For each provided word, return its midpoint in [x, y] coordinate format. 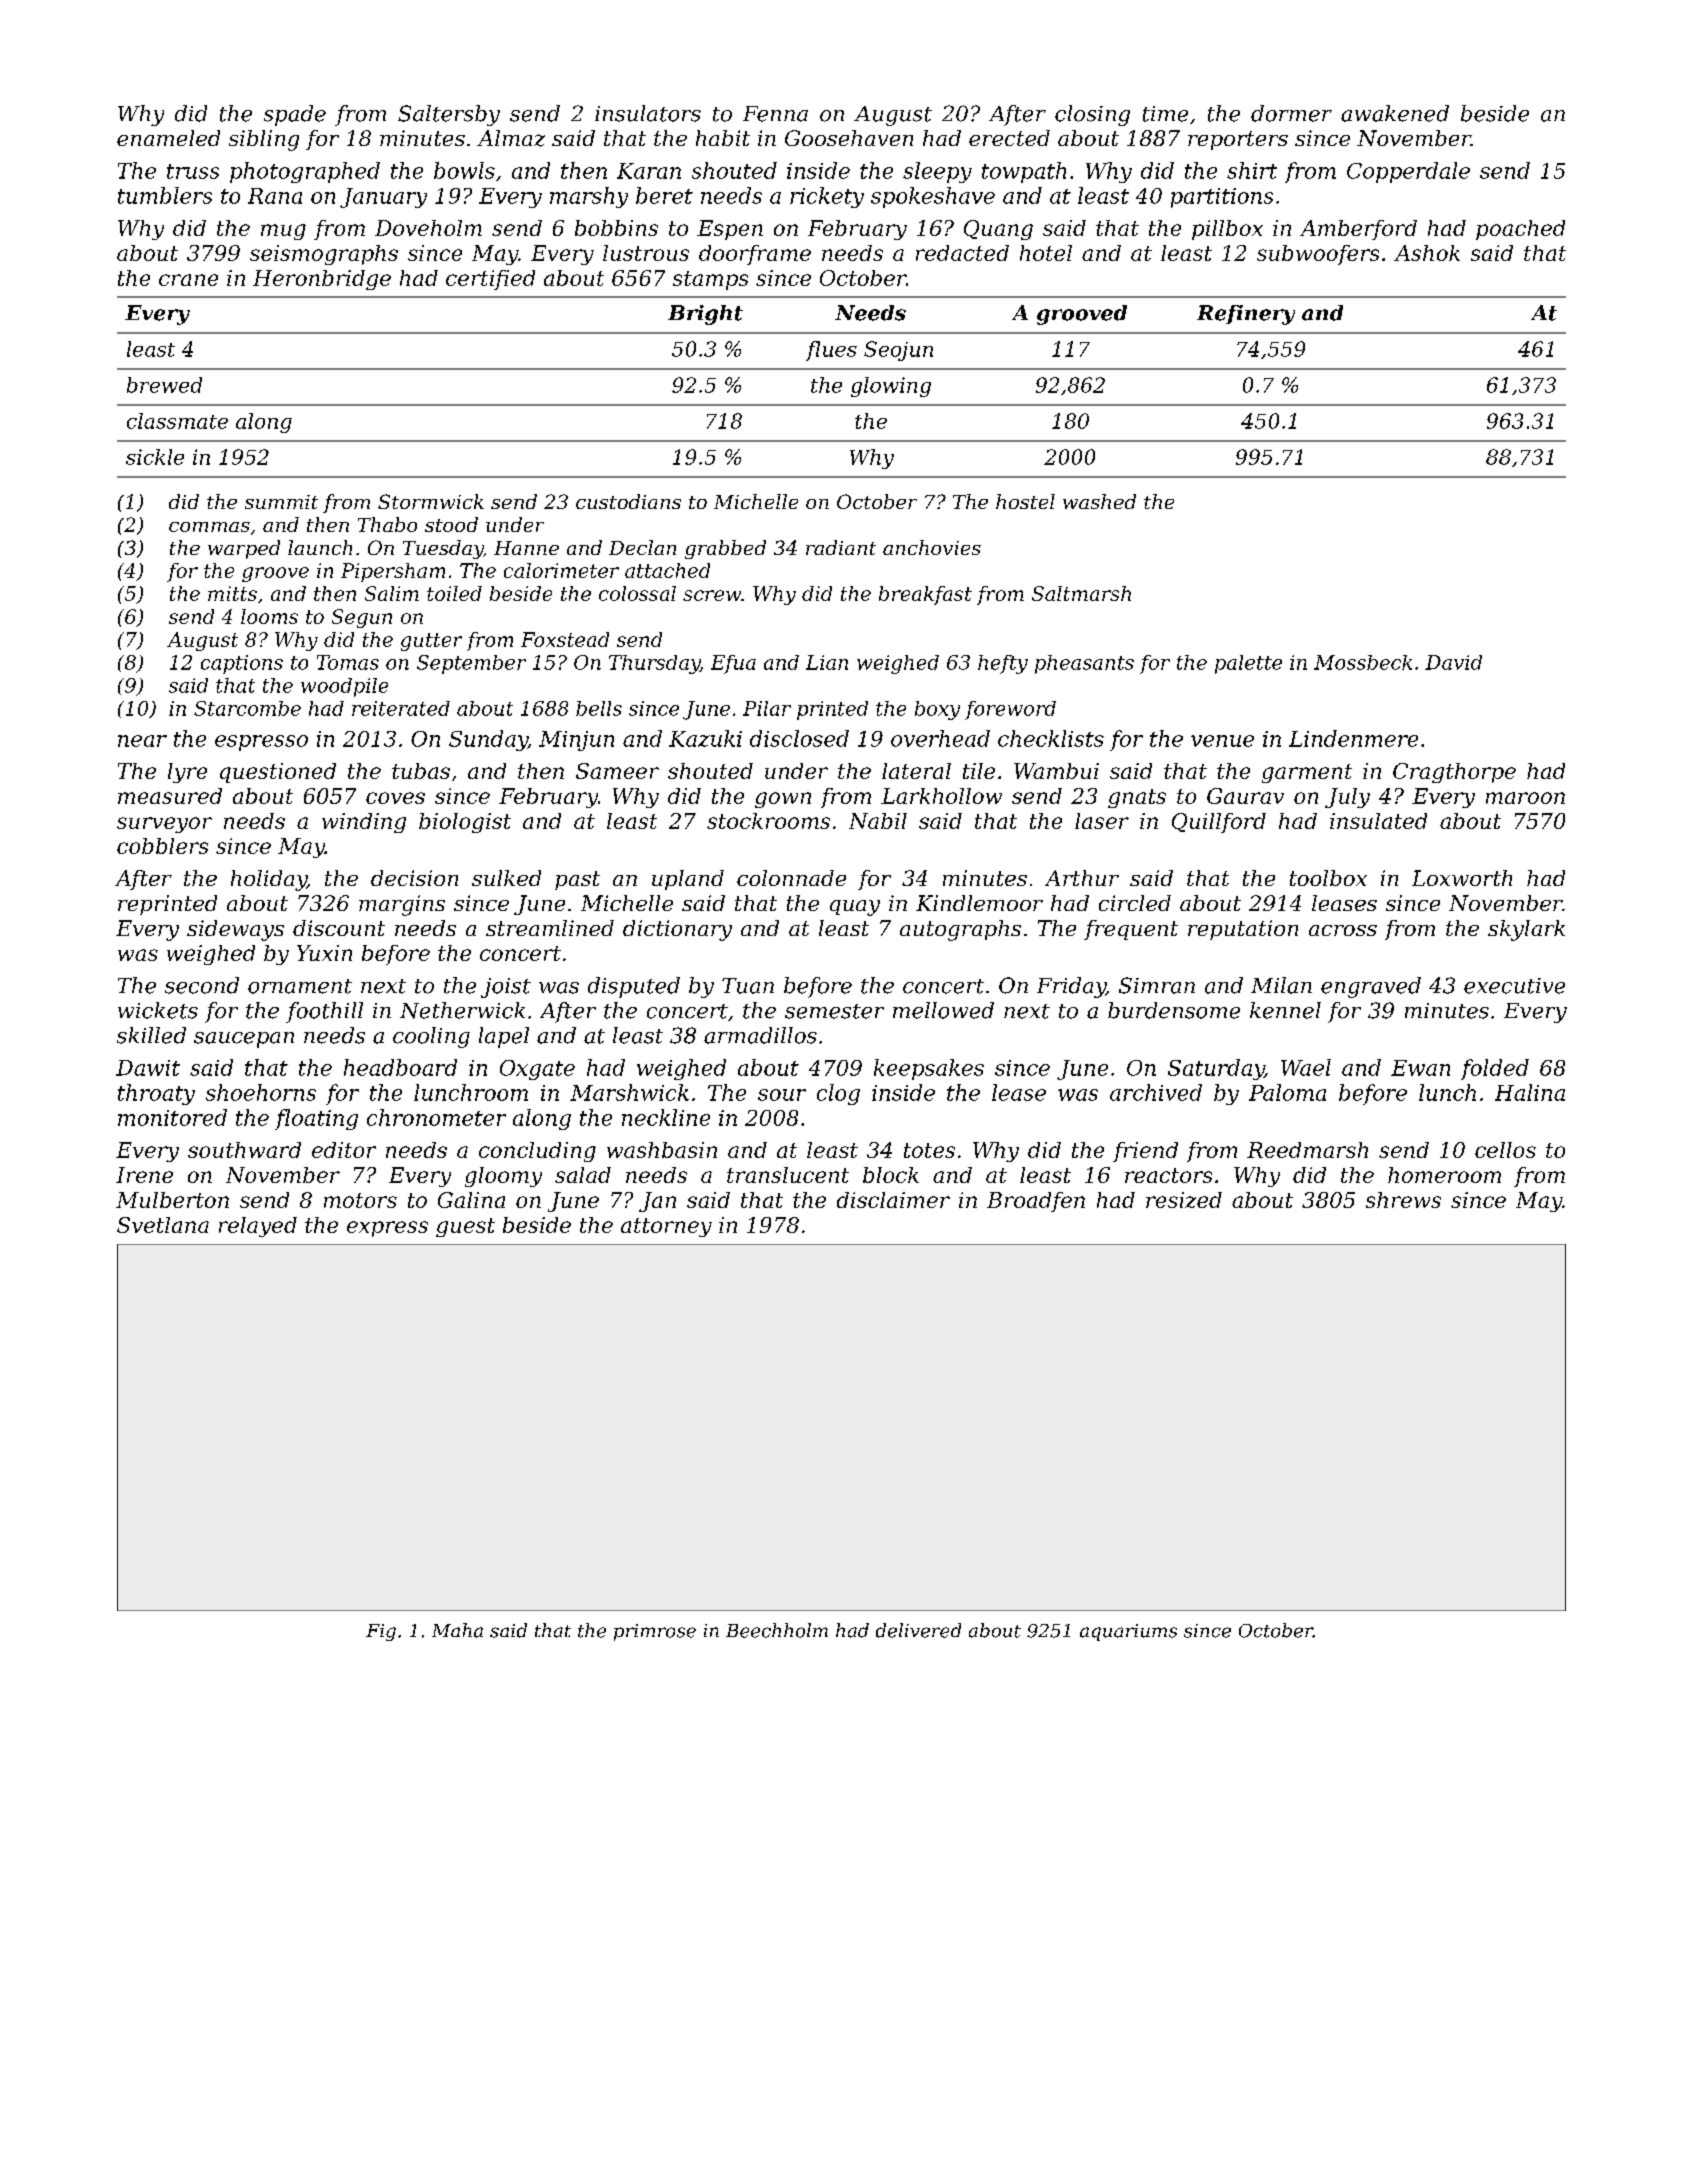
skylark [1526, 930]
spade [295, 115]
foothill [324, 1012]
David [1453, 662]
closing [1092, 115]
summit [281, 502]
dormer [1291, 113]
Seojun [898, 351]
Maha [457, 1630]
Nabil [878, 821]
